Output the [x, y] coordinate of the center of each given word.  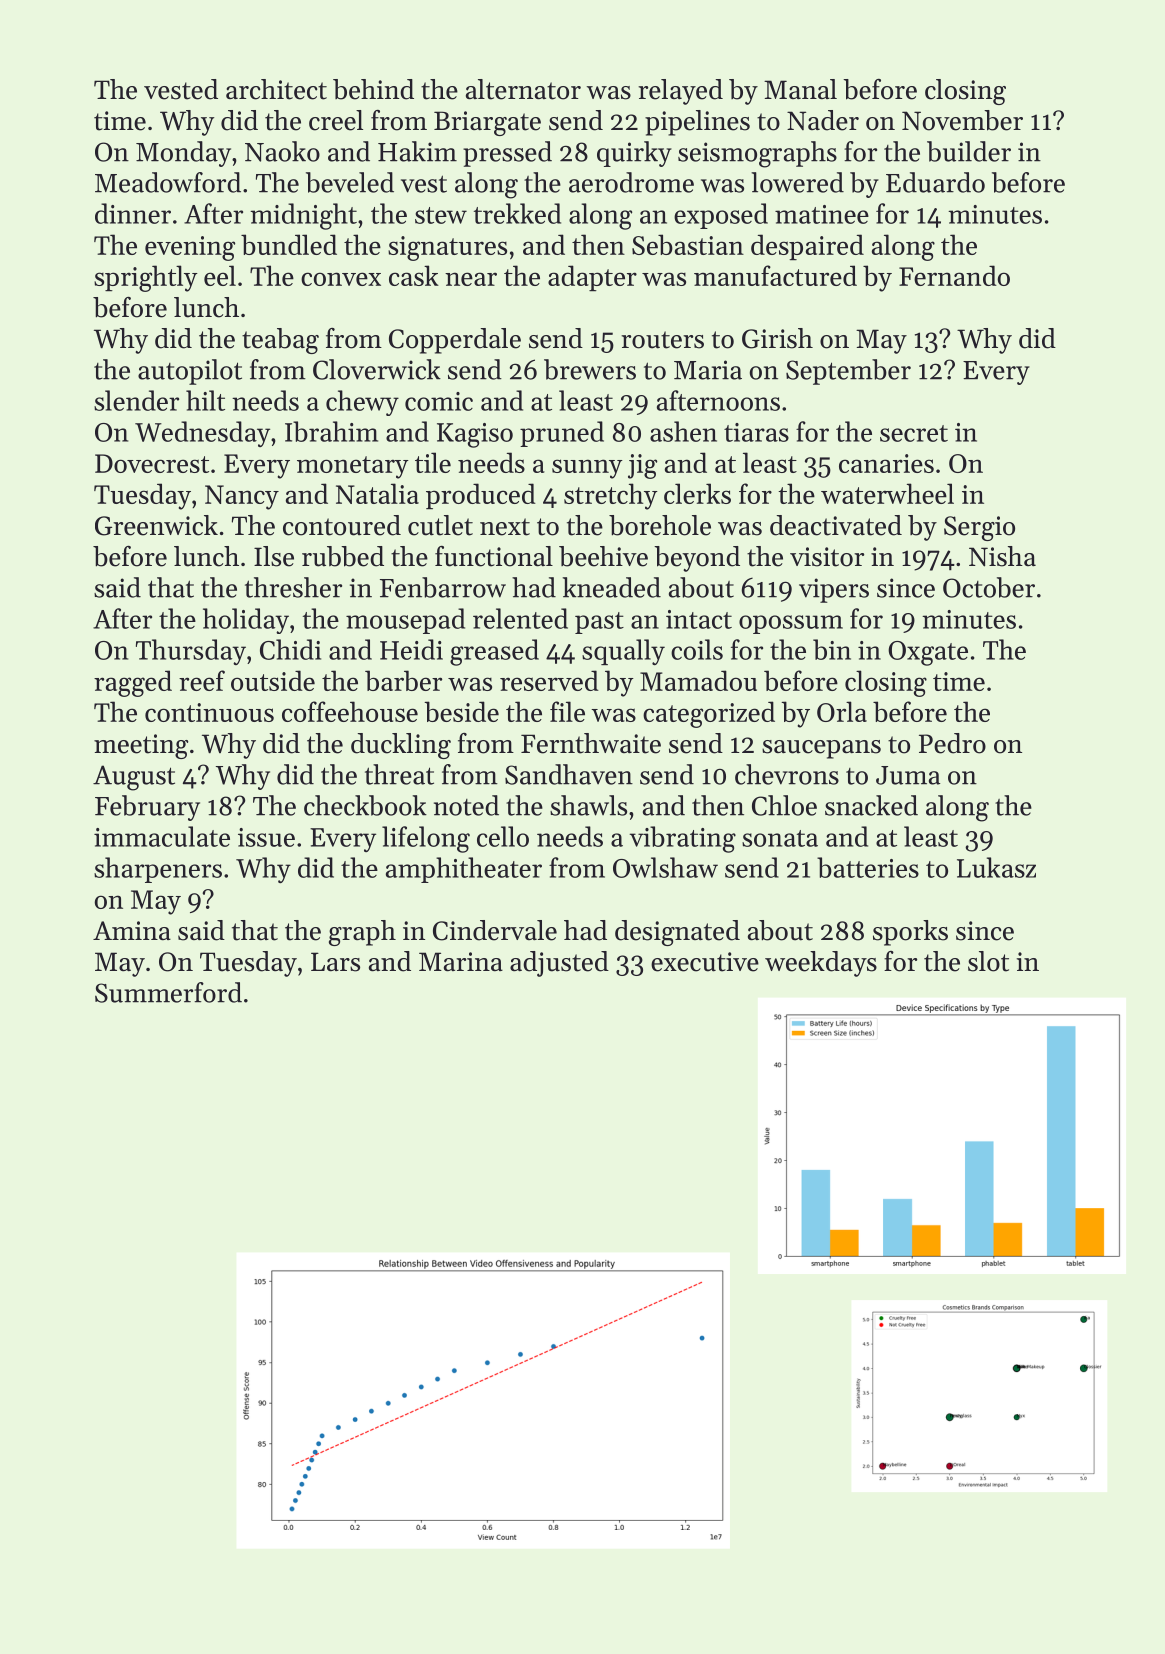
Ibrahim [331, 431]
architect [276, 89]
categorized [709, 714]
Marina [461, 961]
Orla [842, 711]
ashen [683, 431]
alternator [523, 89]
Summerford [168, 992]
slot [988, 961]
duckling [401, 746]
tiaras [756, 432]
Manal [800, 89]
